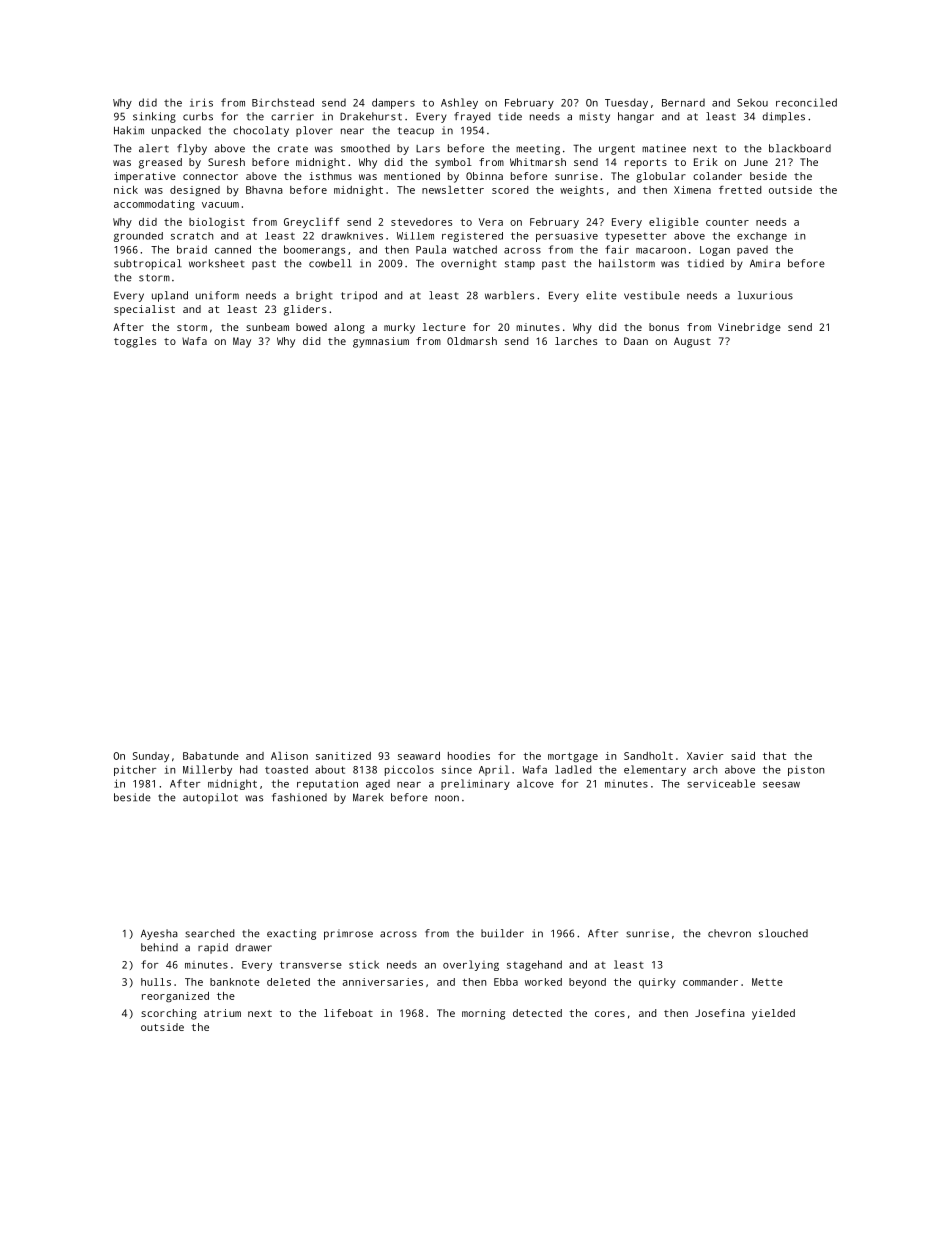  What do you see at coordinates (535, 783) in the screenshot?
I see `alcove` at bounding box center [535, 783].
